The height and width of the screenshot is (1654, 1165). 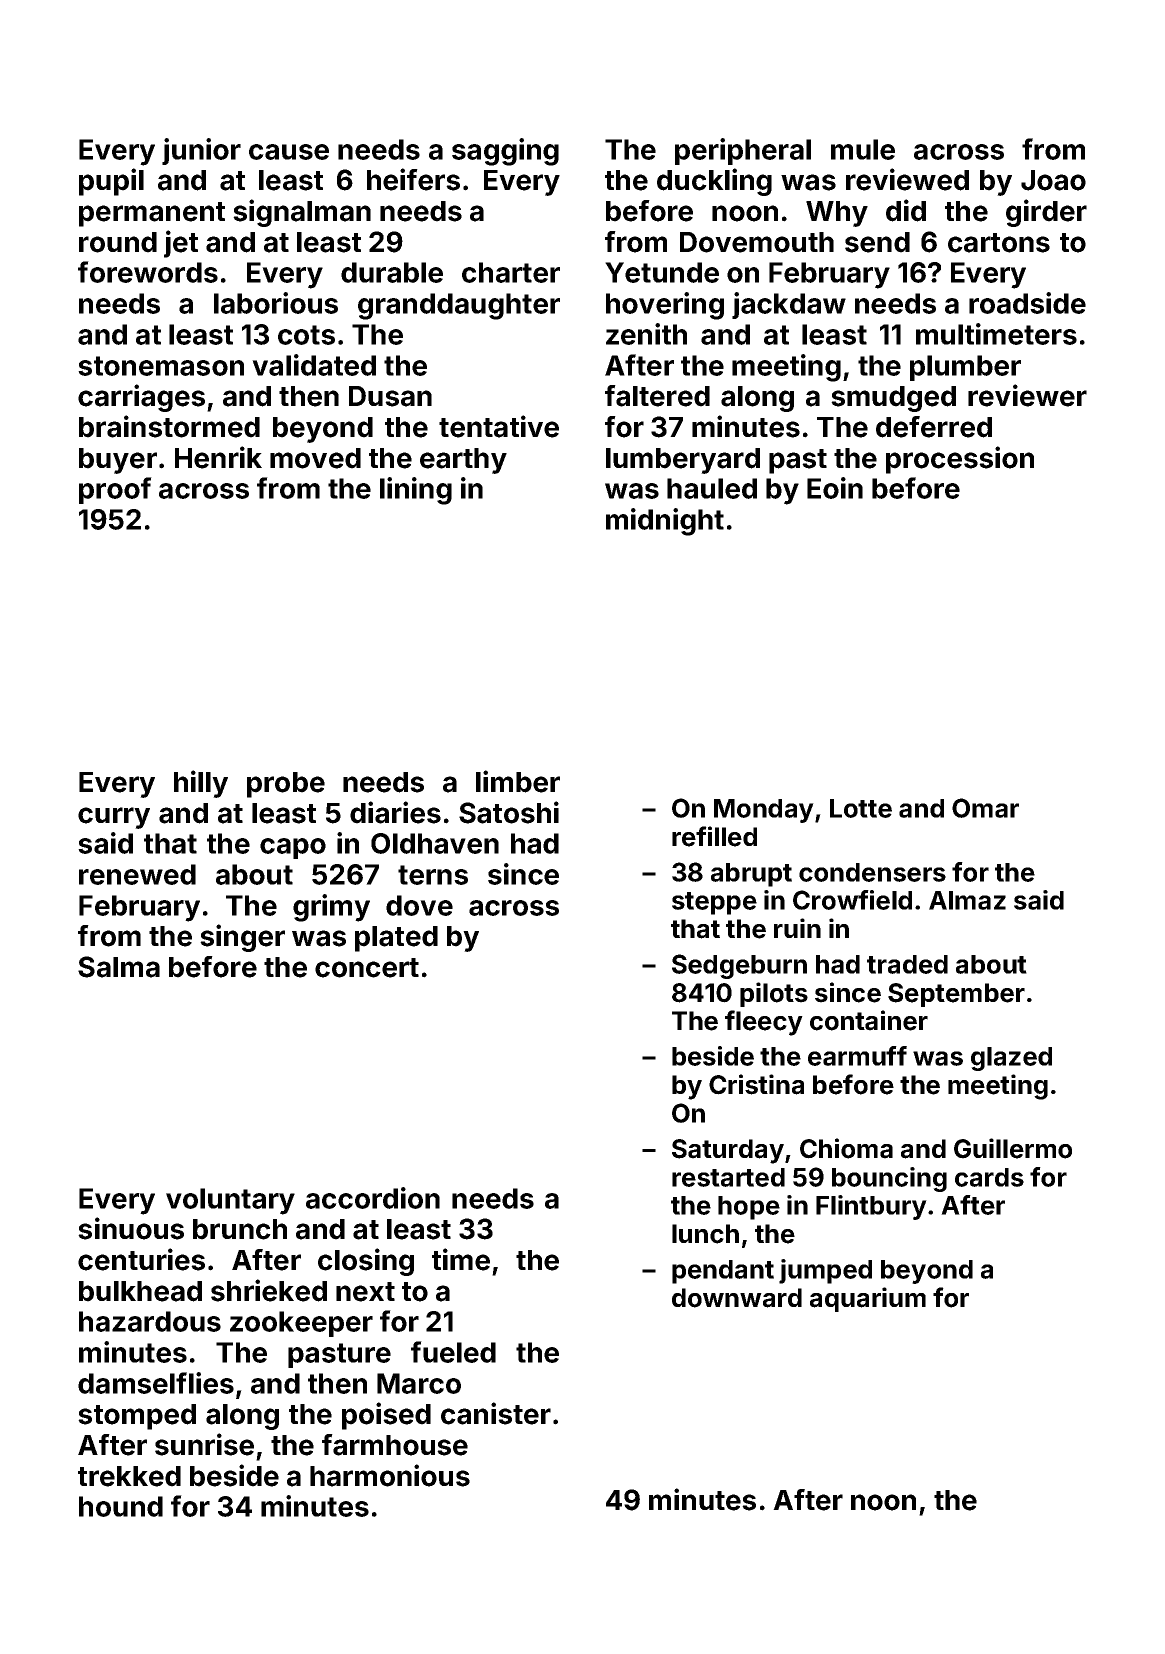 What do you see at coordinates (1053, 180) in the screenshot?
I see `Joao` at bounding box center [1053, 180].
